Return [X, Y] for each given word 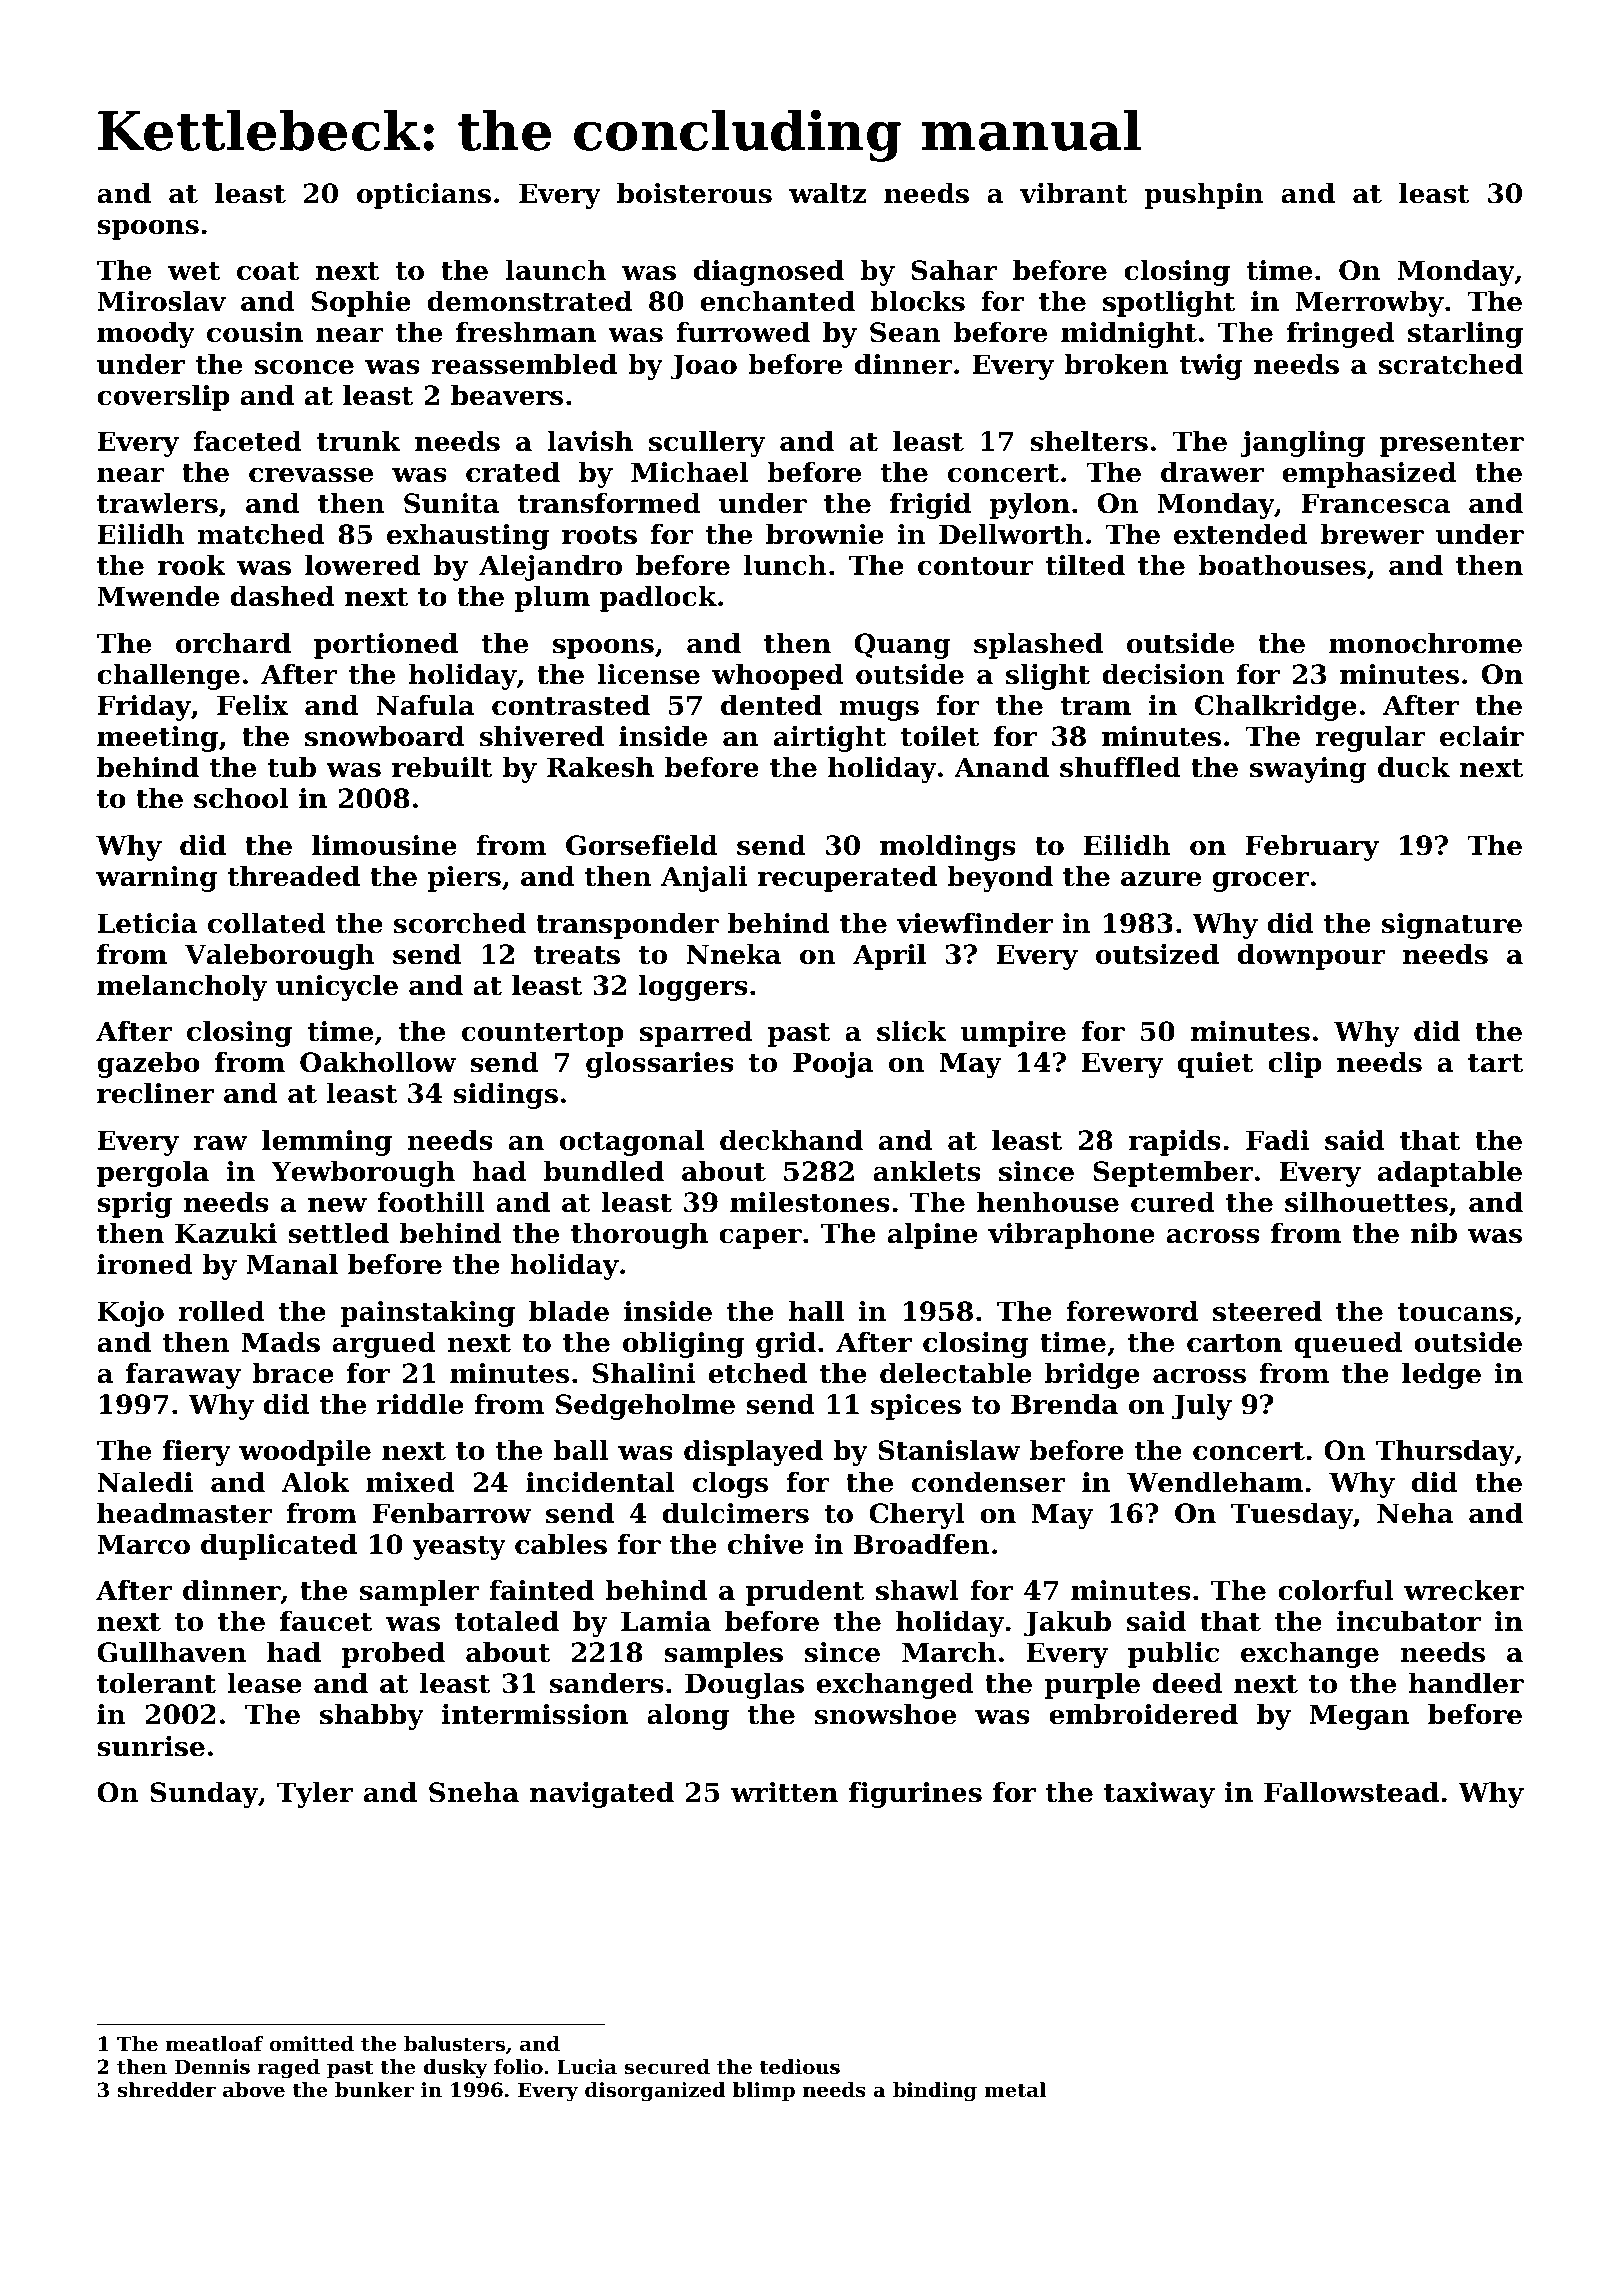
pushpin [1203, 196]
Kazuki [226, 1233]
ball [580, 1450]
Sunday [204, 1795]
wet [194, 271]
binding [935, 2092]
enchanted [777, 301]
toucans [1455, 1312]
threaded [293, 876]
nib [1434, 1233]
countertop [543, 1035]
